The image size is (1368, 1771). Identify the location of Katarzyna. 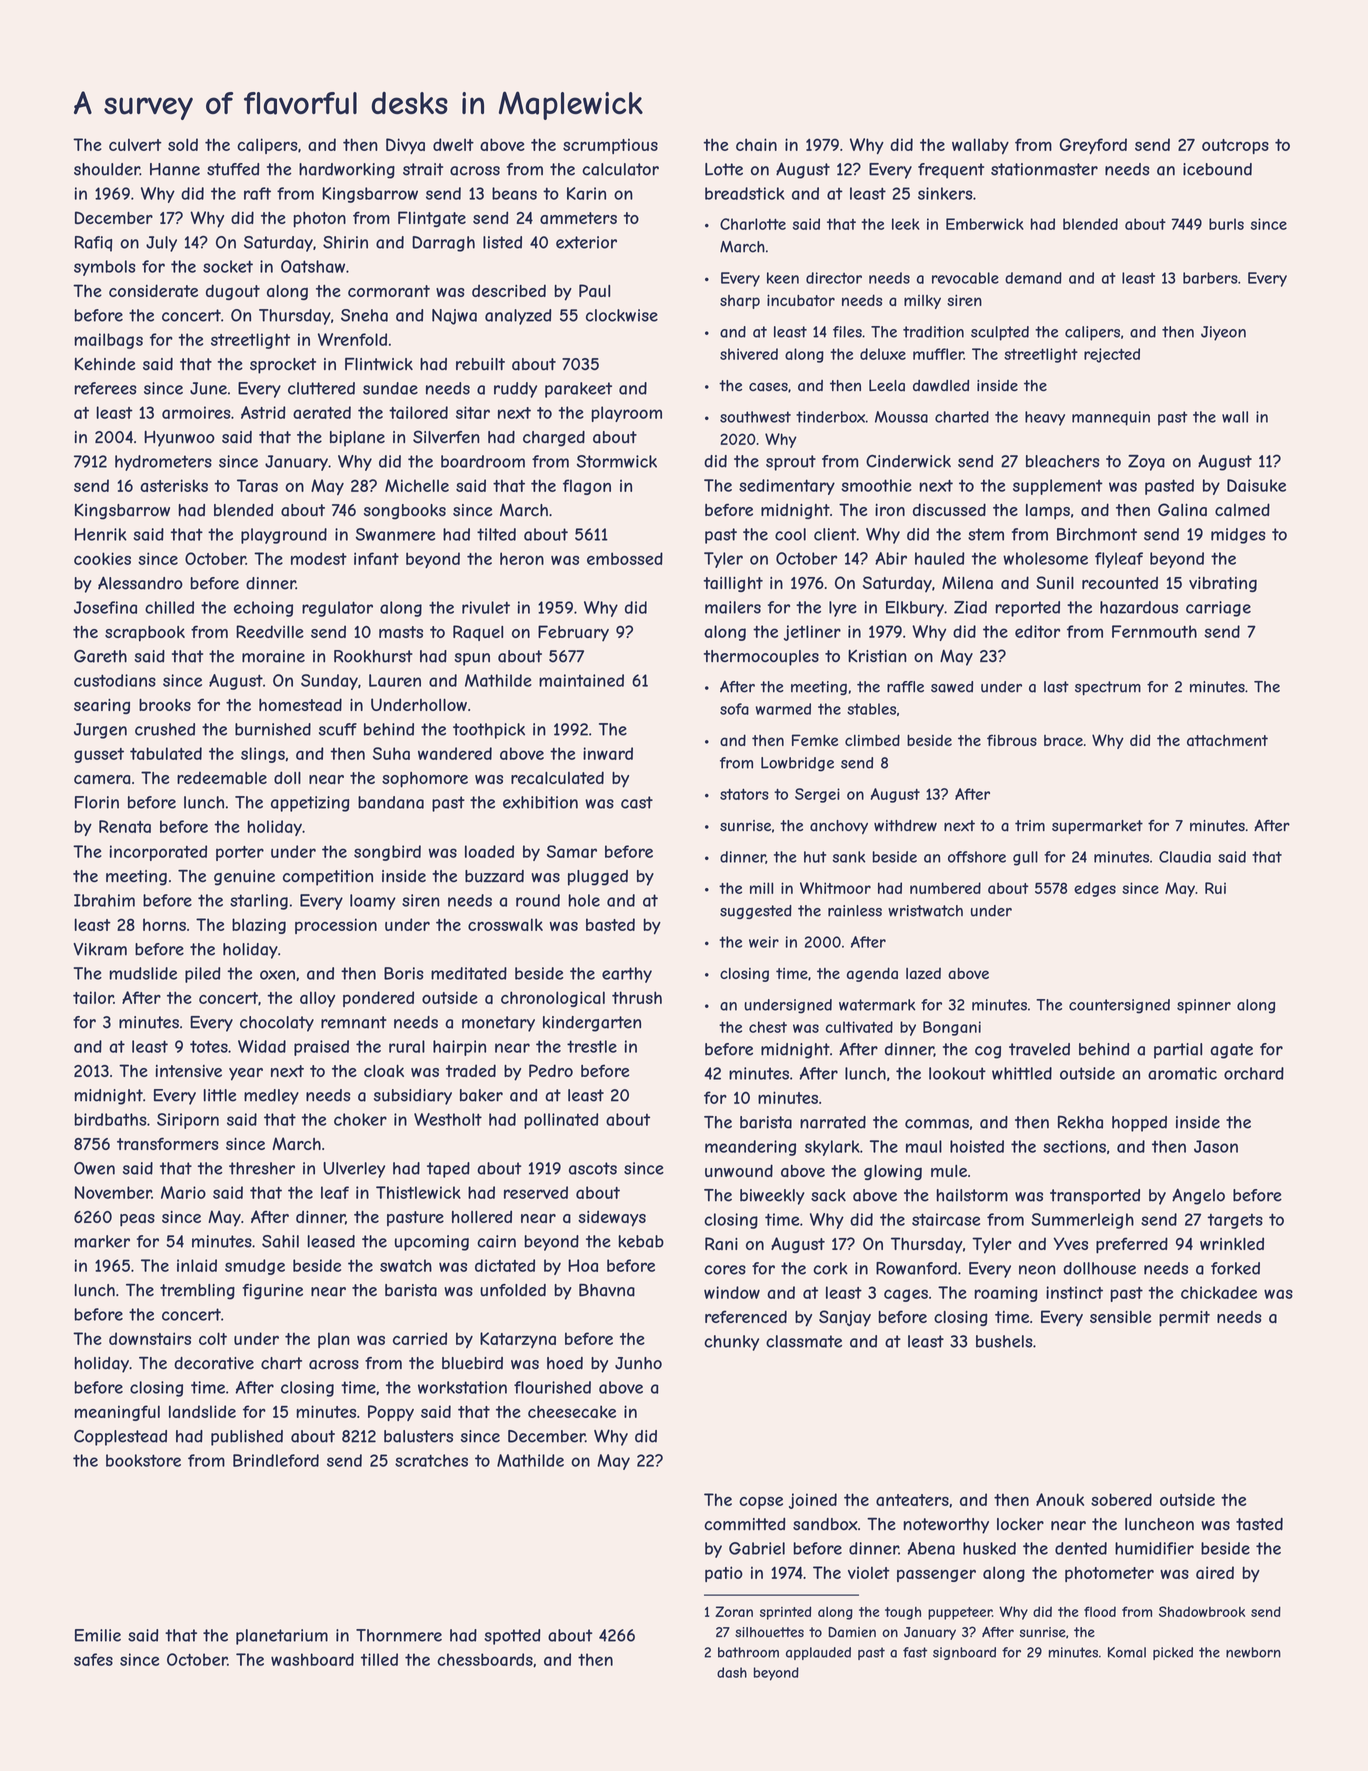
(518, 1340).
